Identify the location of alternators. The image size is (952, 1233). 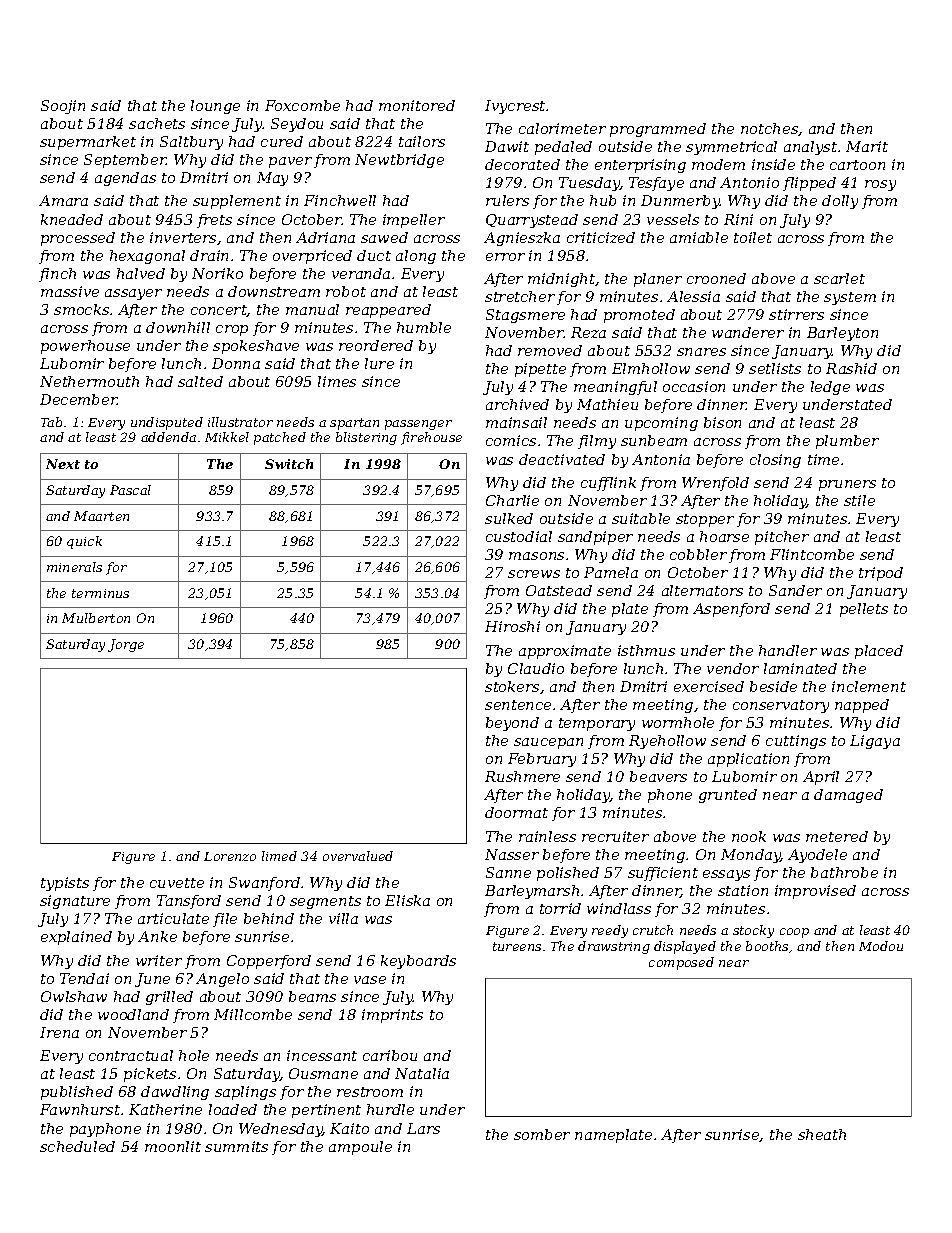
(702, 590).
